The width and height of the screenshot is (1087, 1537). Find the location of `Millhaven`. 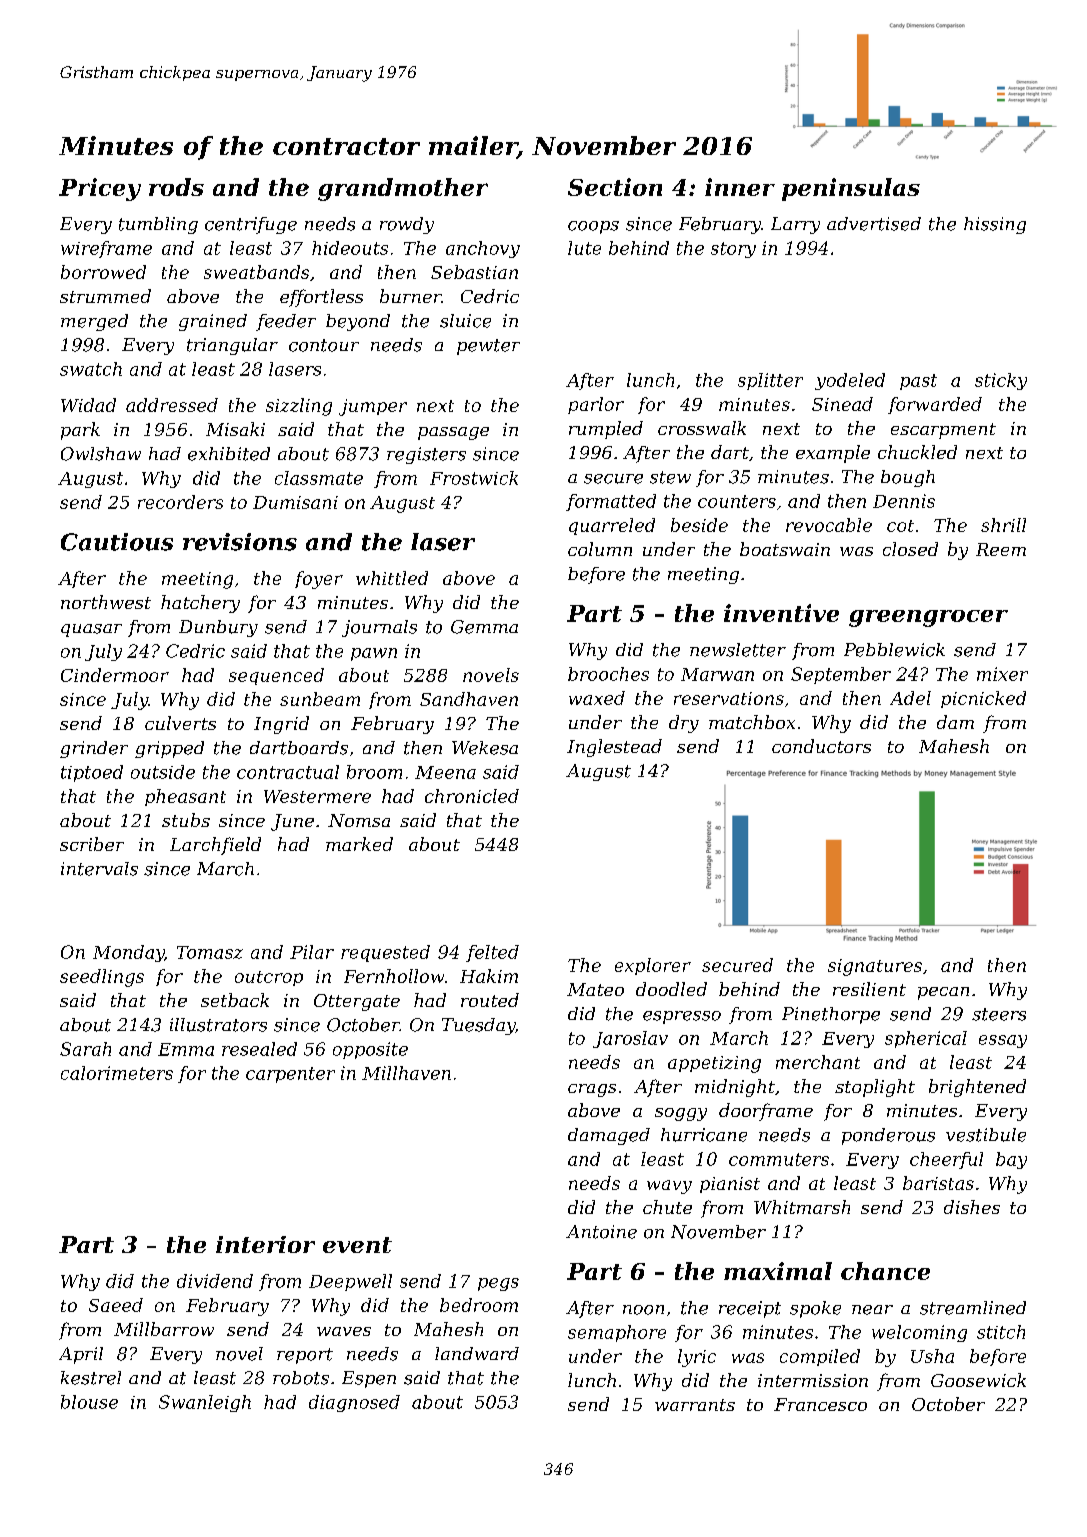

Millhaven is located at coordinates (406, 1073).
